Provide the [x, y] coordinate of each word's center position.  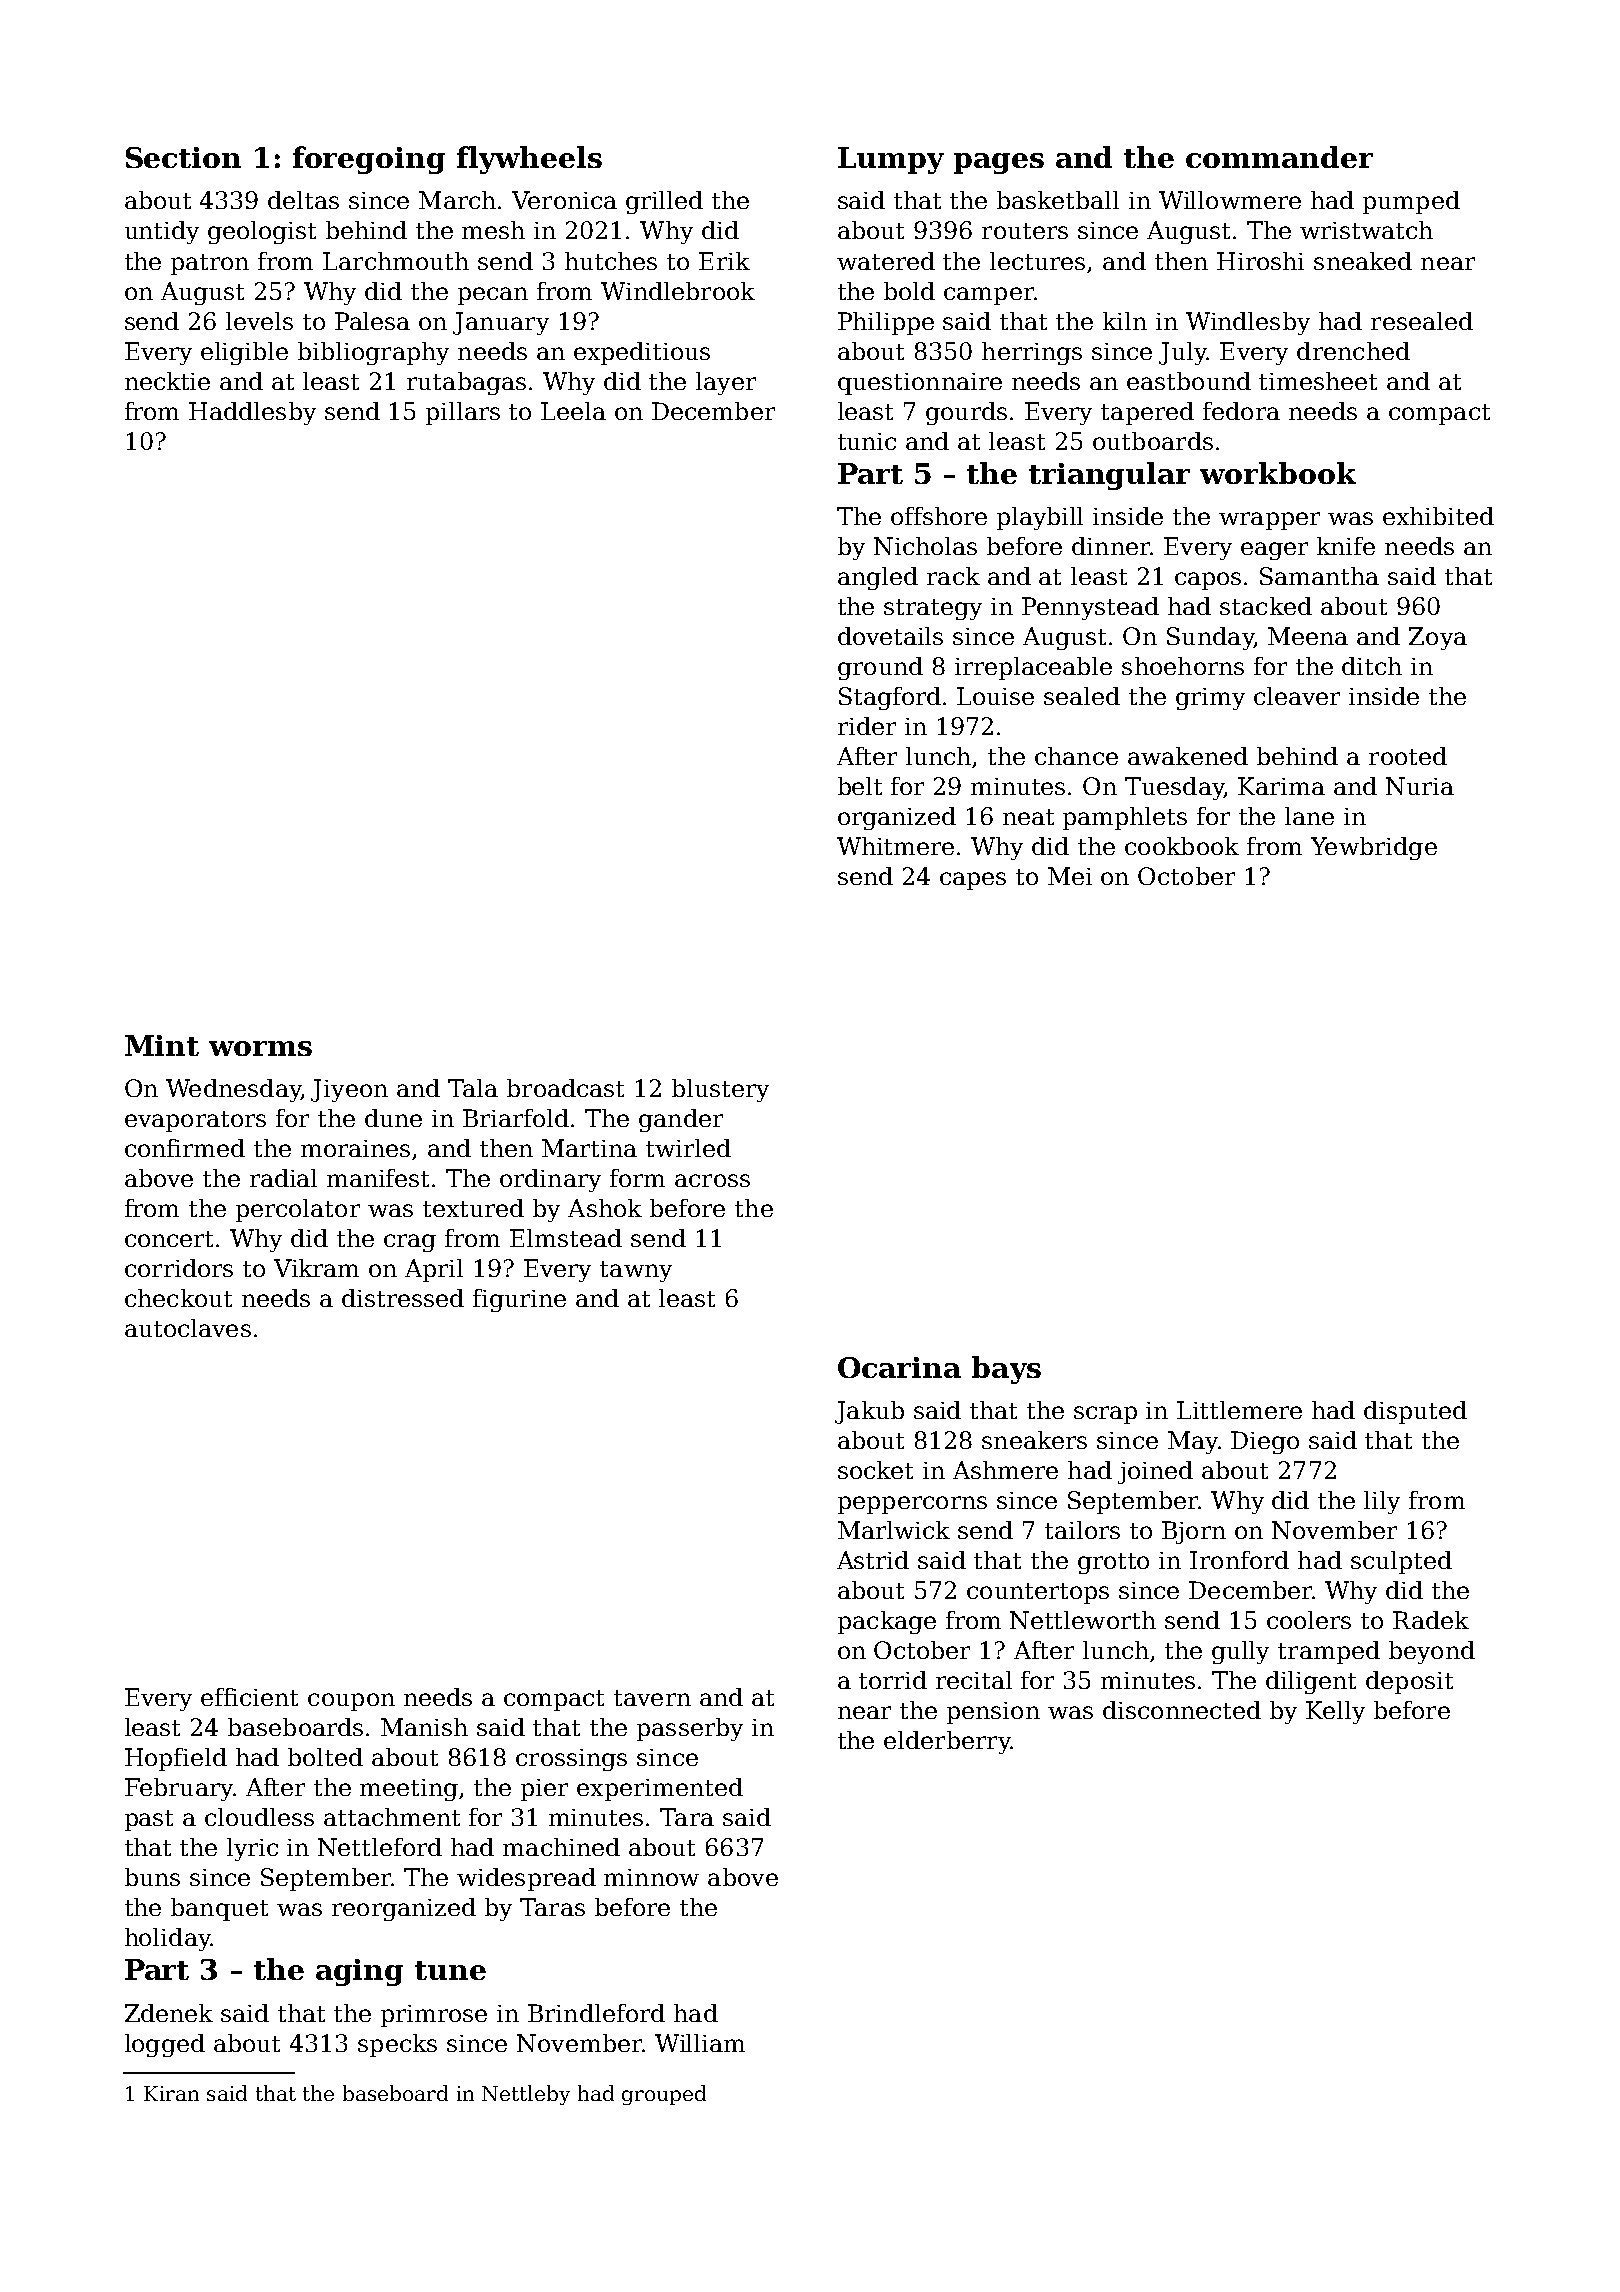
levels [259, 321]
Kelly [1335, 1712]
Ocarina [899, 1367]
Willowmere [1230, 200]
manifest [378, 1178]
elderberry [947, 1742]
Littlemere [1239, 1410]
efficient [249, 1697]
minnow [651, 1877]
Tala [473, 1088]
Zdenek [169, 2013]
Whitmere [895, 846]
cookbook [1182, 846]
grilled [664, 202]
